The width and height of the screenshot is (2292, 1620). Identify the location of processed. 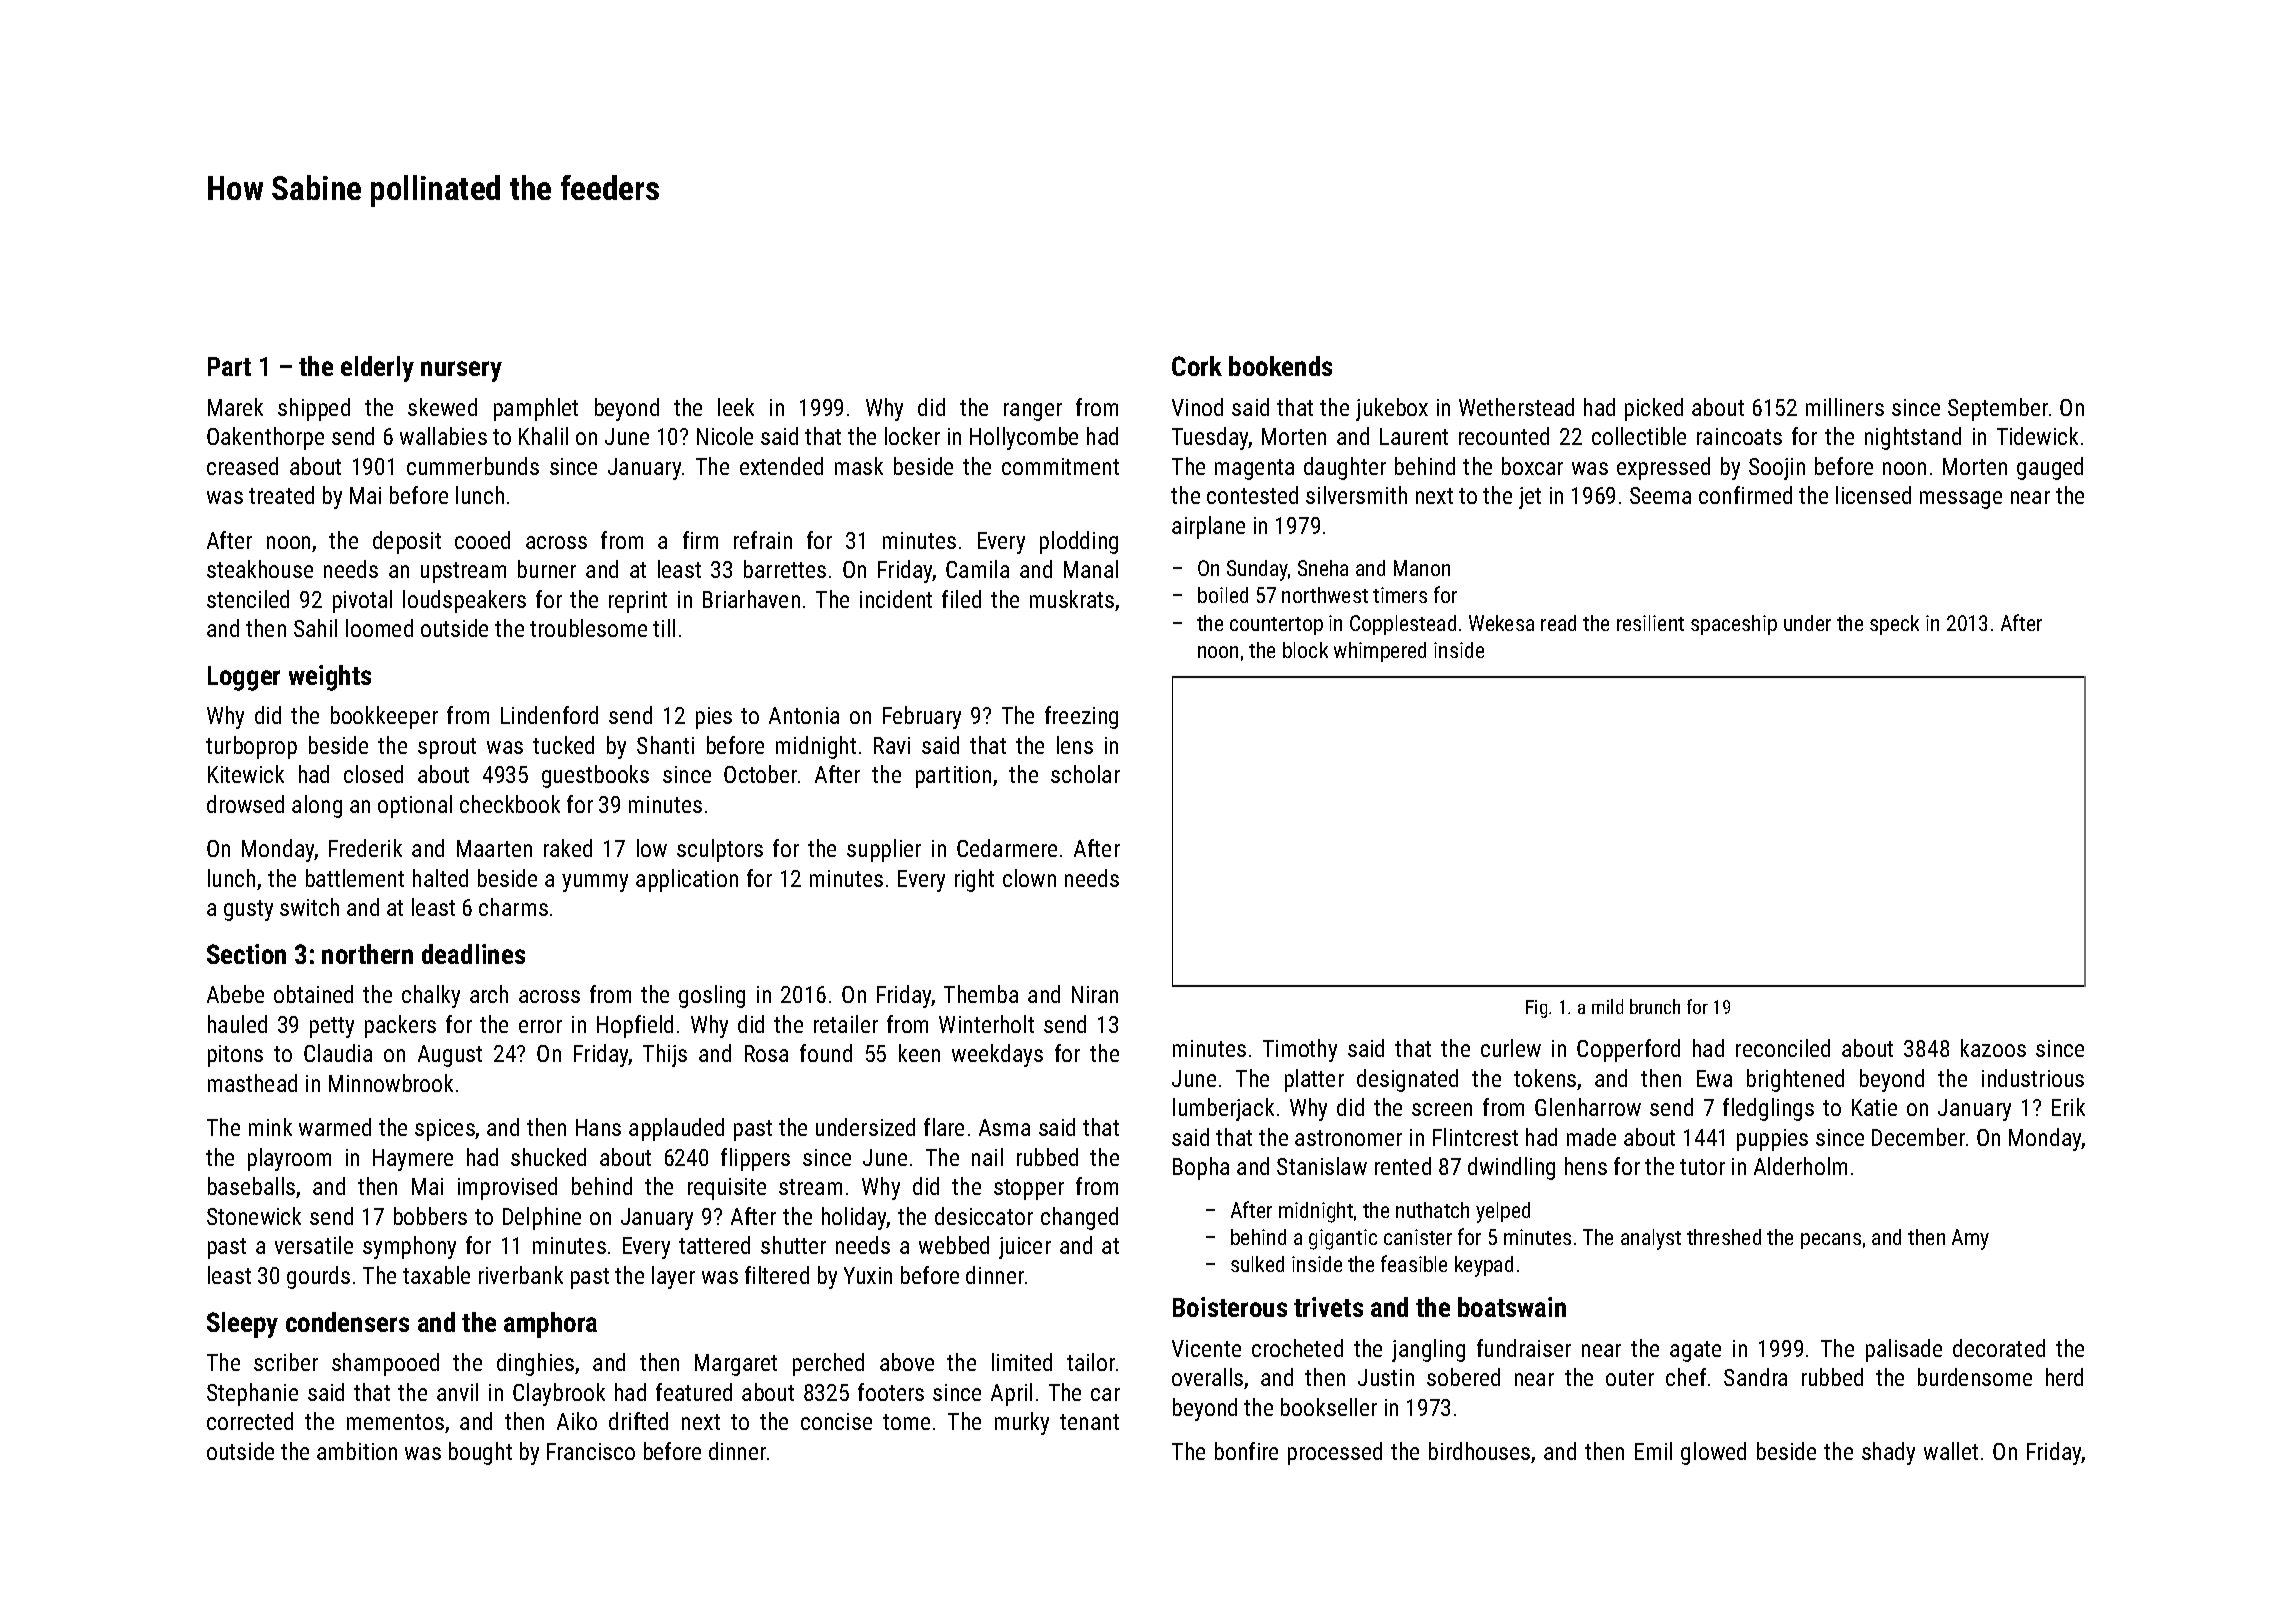
(1335, 1453).
